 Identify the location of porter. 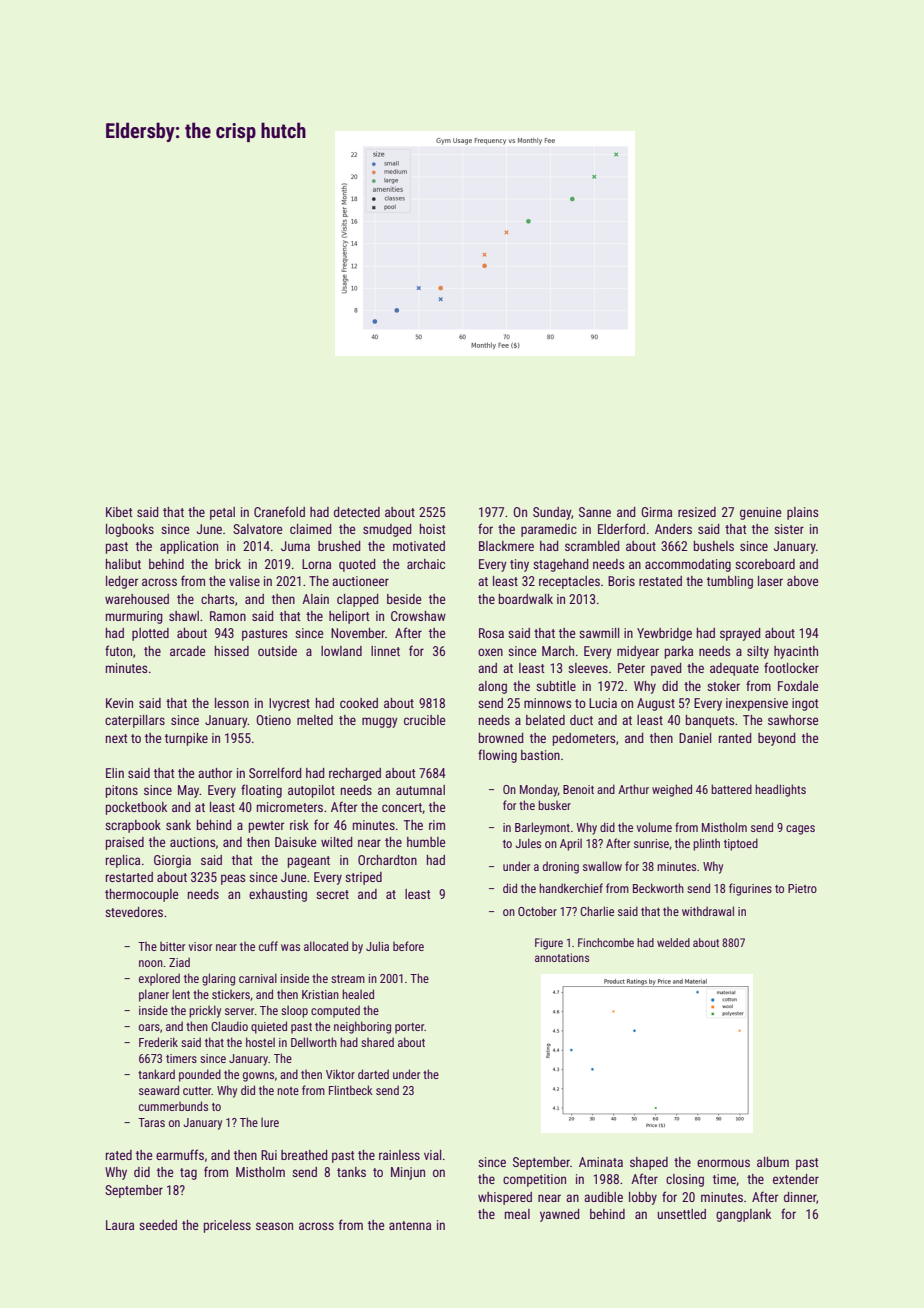
(410, 1028).
